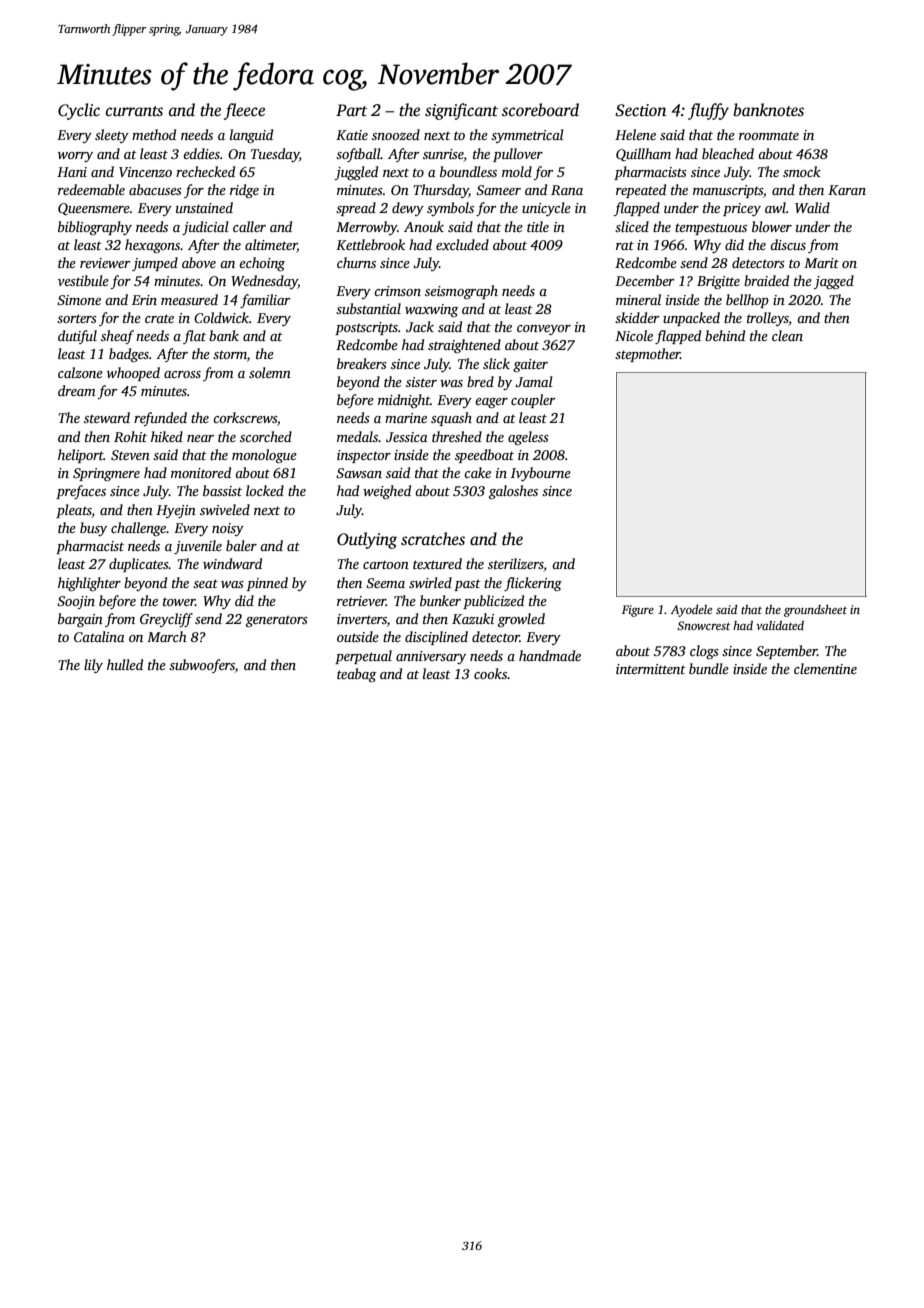  I want to click on groundsheet, so click(815, 611).
